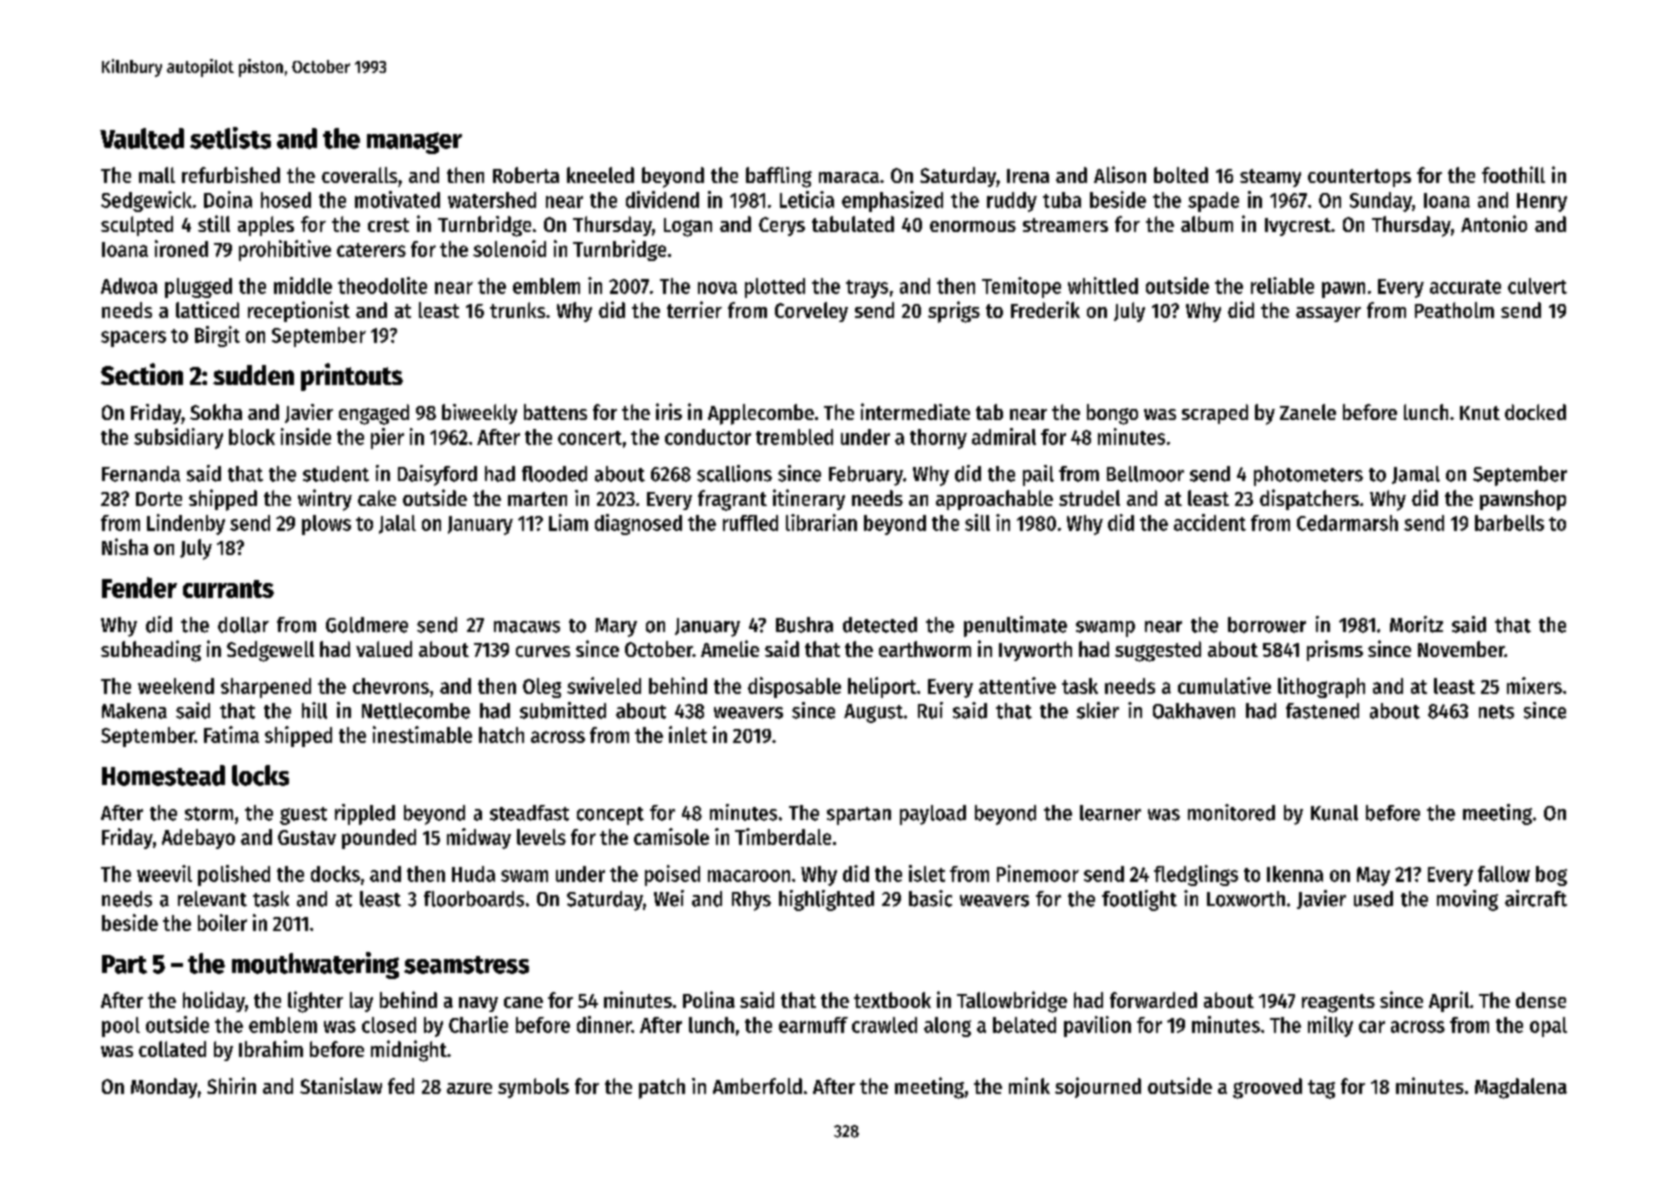 The height and width of the image is (1180, 1668). I want to click on manager, so click(414, 143).
